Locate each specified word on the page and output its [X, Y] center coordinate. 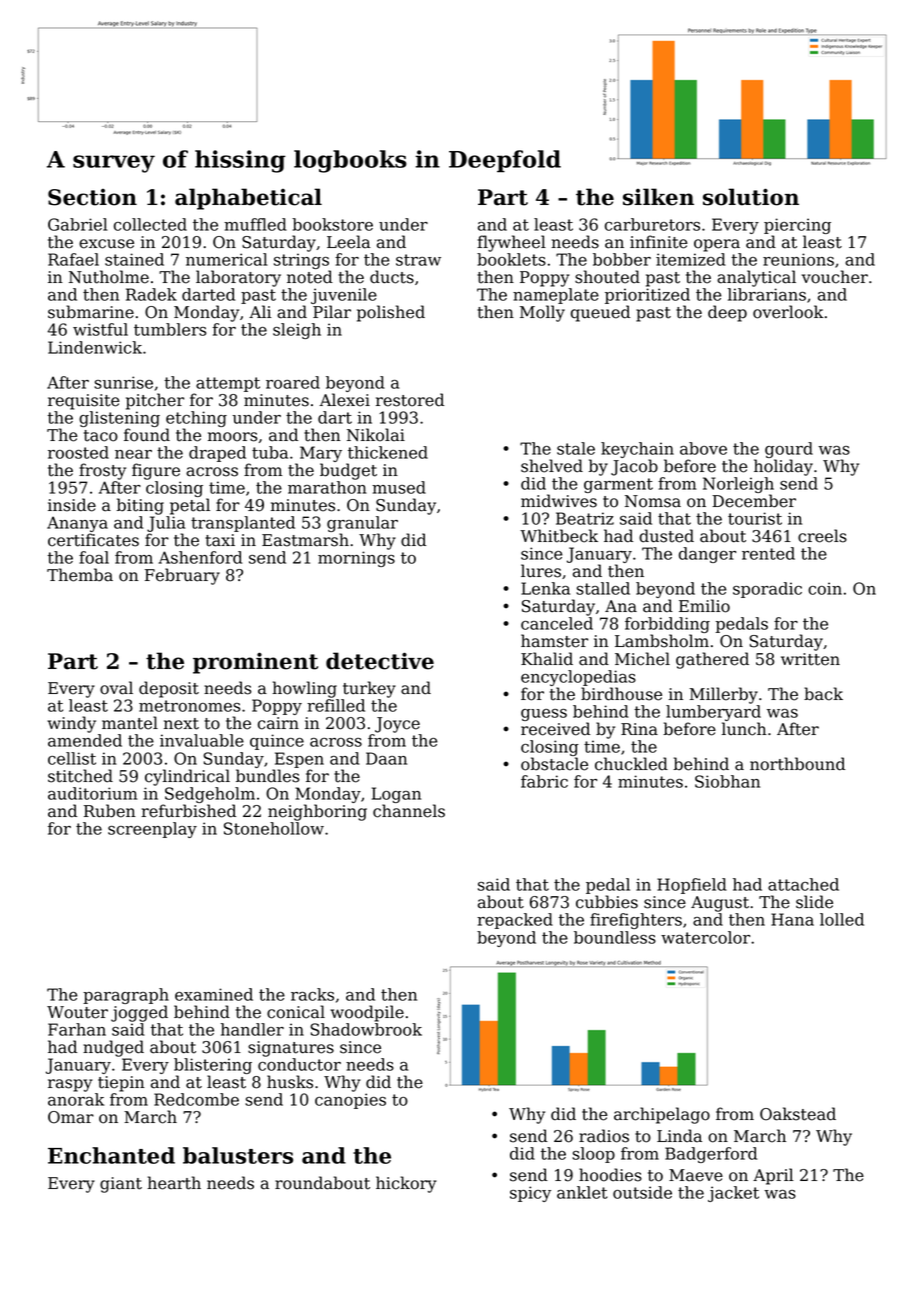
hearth [174, 1183]
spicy [530, 1194]
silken [658, 197]
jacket [733, 1194]
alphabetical [248, 199]
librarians [767, 294]
